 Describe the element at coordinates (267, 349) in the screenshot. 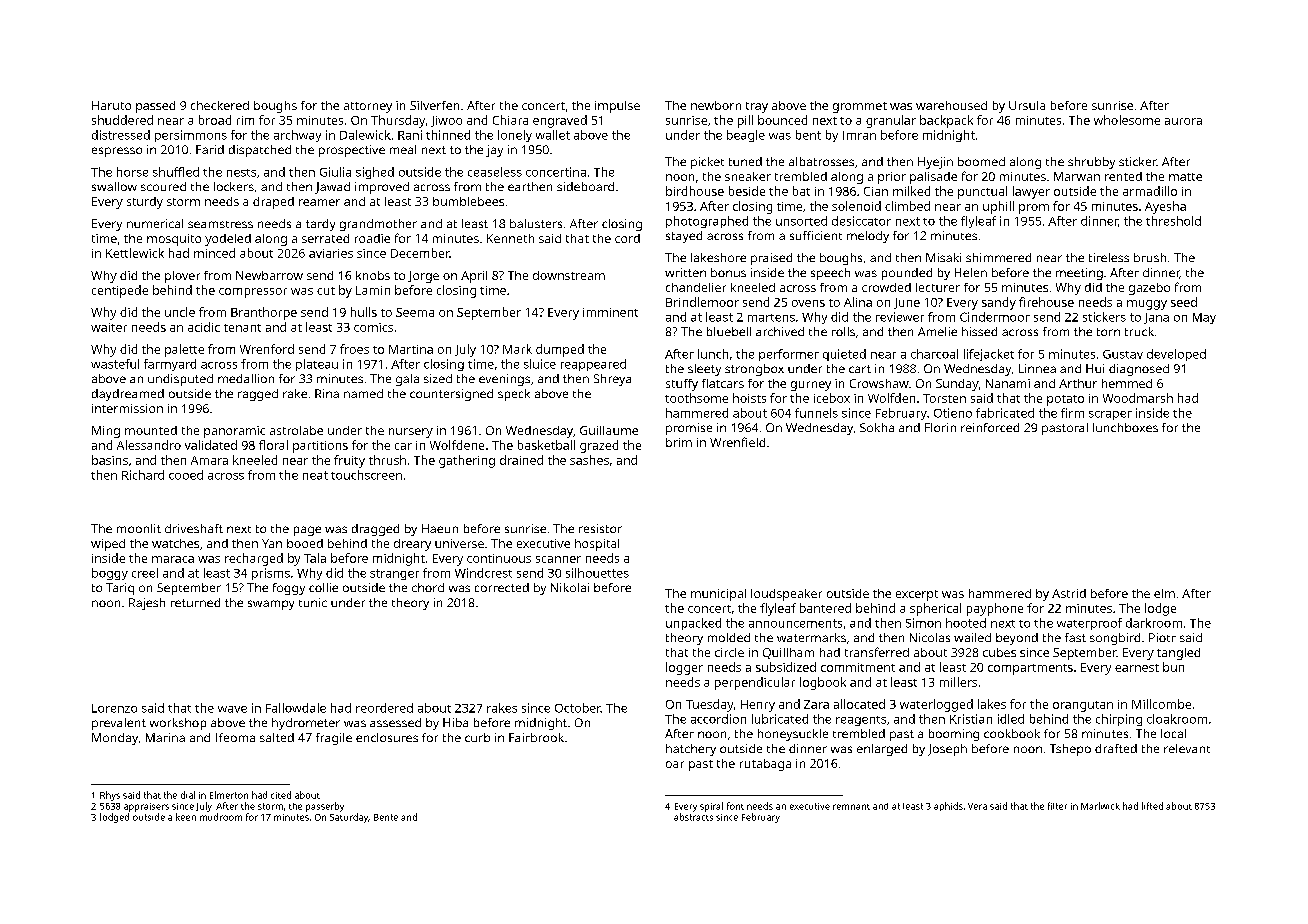

I see `Wrenford` at that location.
